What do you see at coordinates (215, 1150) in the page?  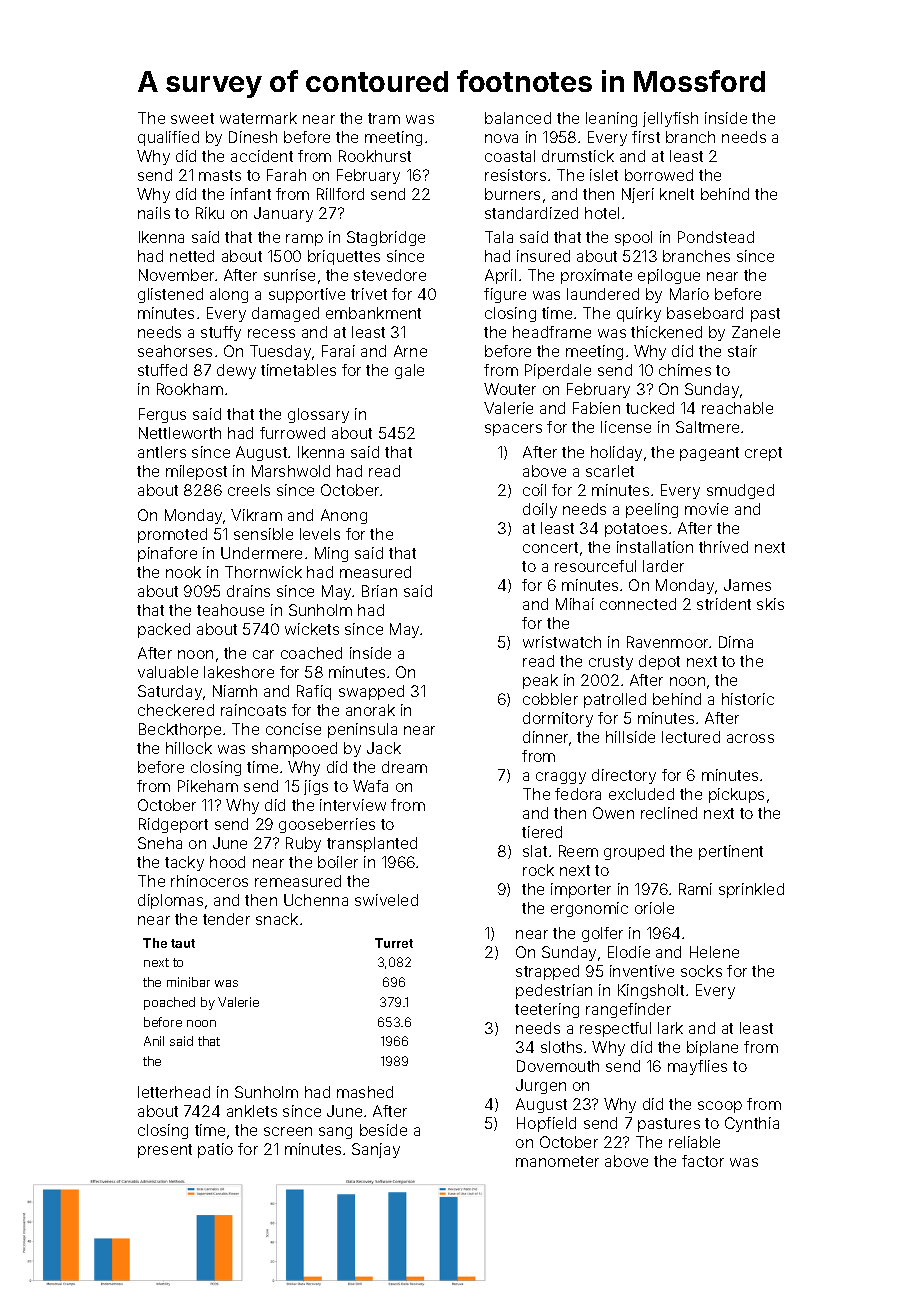 I see `patio` at bounding box center [215, 1150].
